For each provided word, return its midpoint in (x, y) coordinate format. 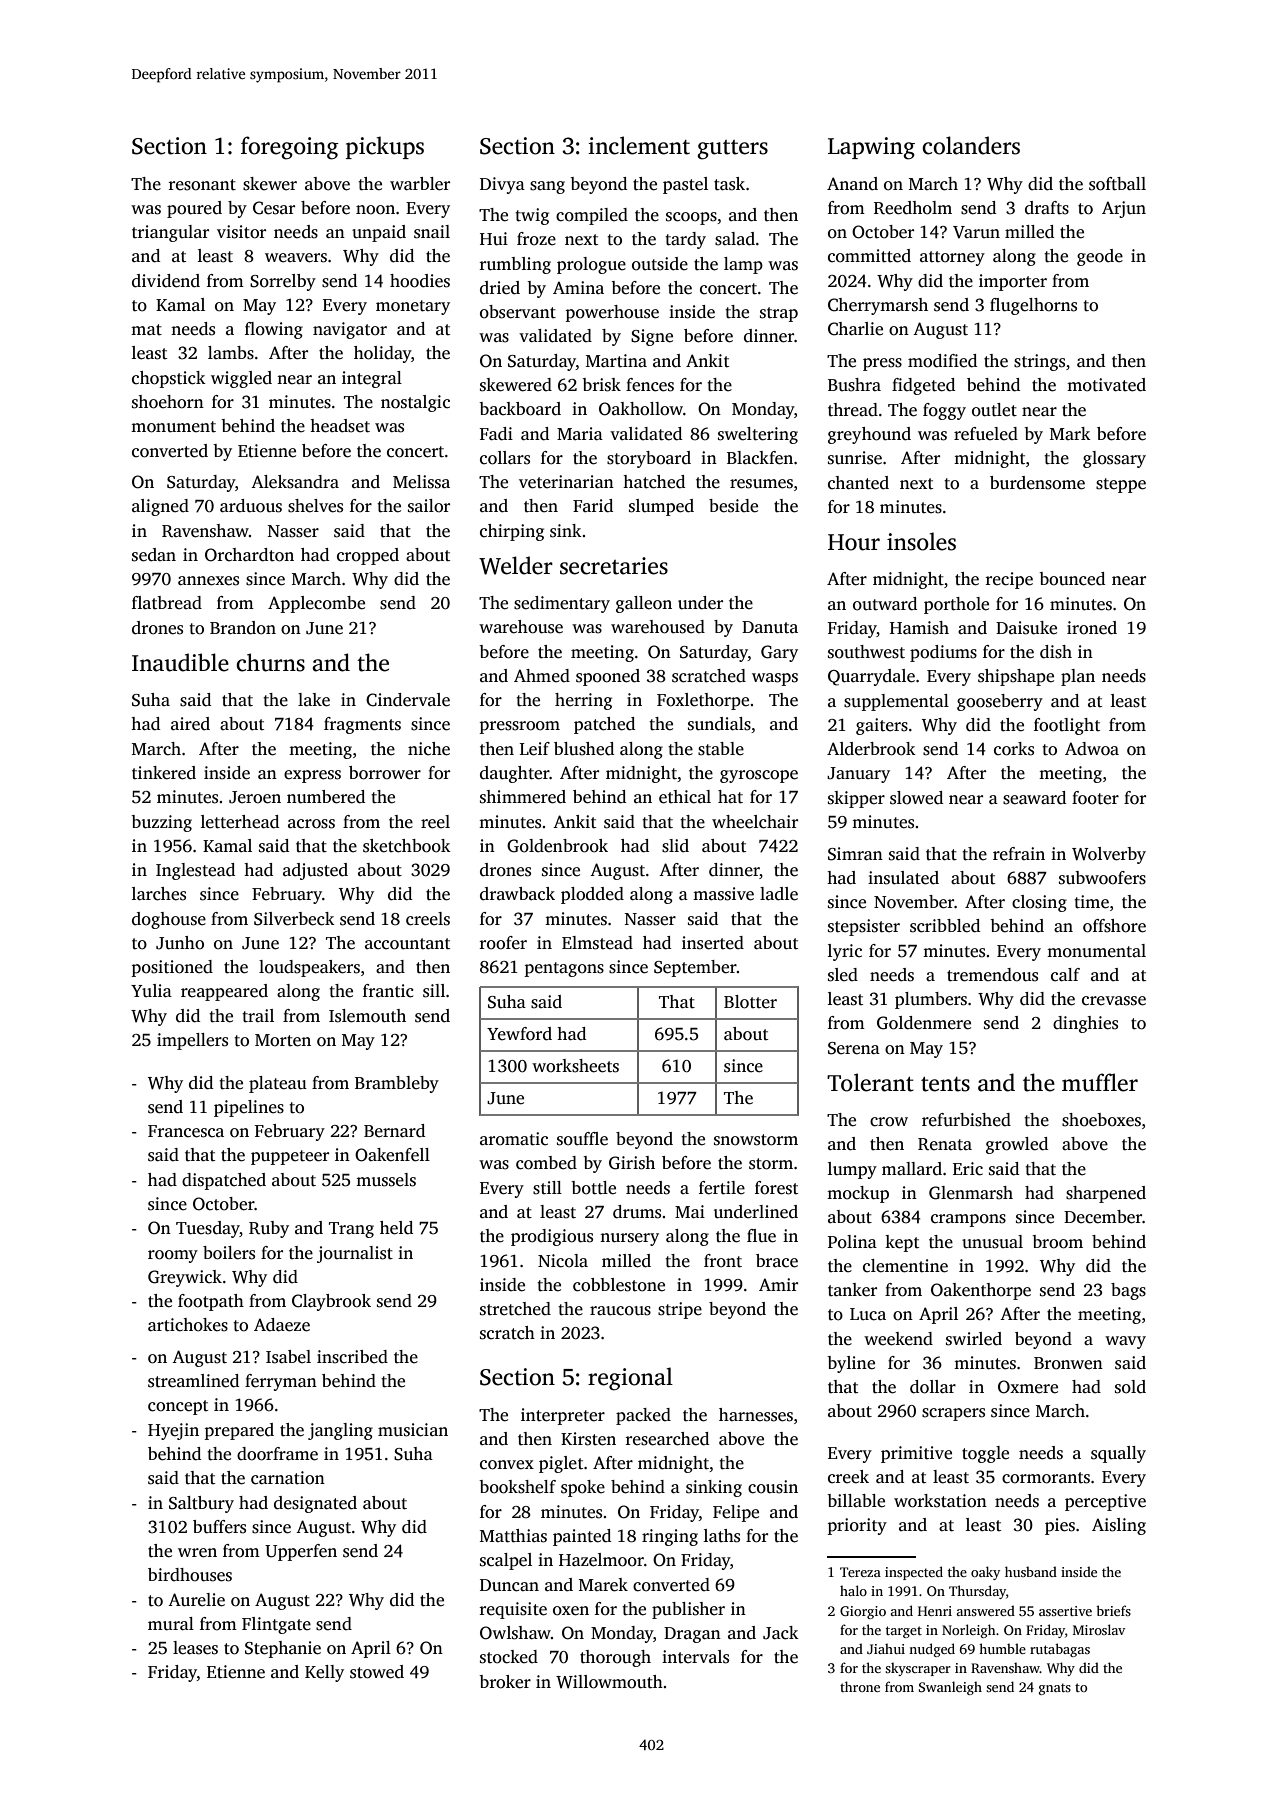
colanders (971, 145)
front (723, 1261)
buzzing (161, 823)
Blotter (750, 1002)
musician (413, 1430)
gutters (732, 150)
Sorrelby (283, 282)
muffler (1100, 1082)
